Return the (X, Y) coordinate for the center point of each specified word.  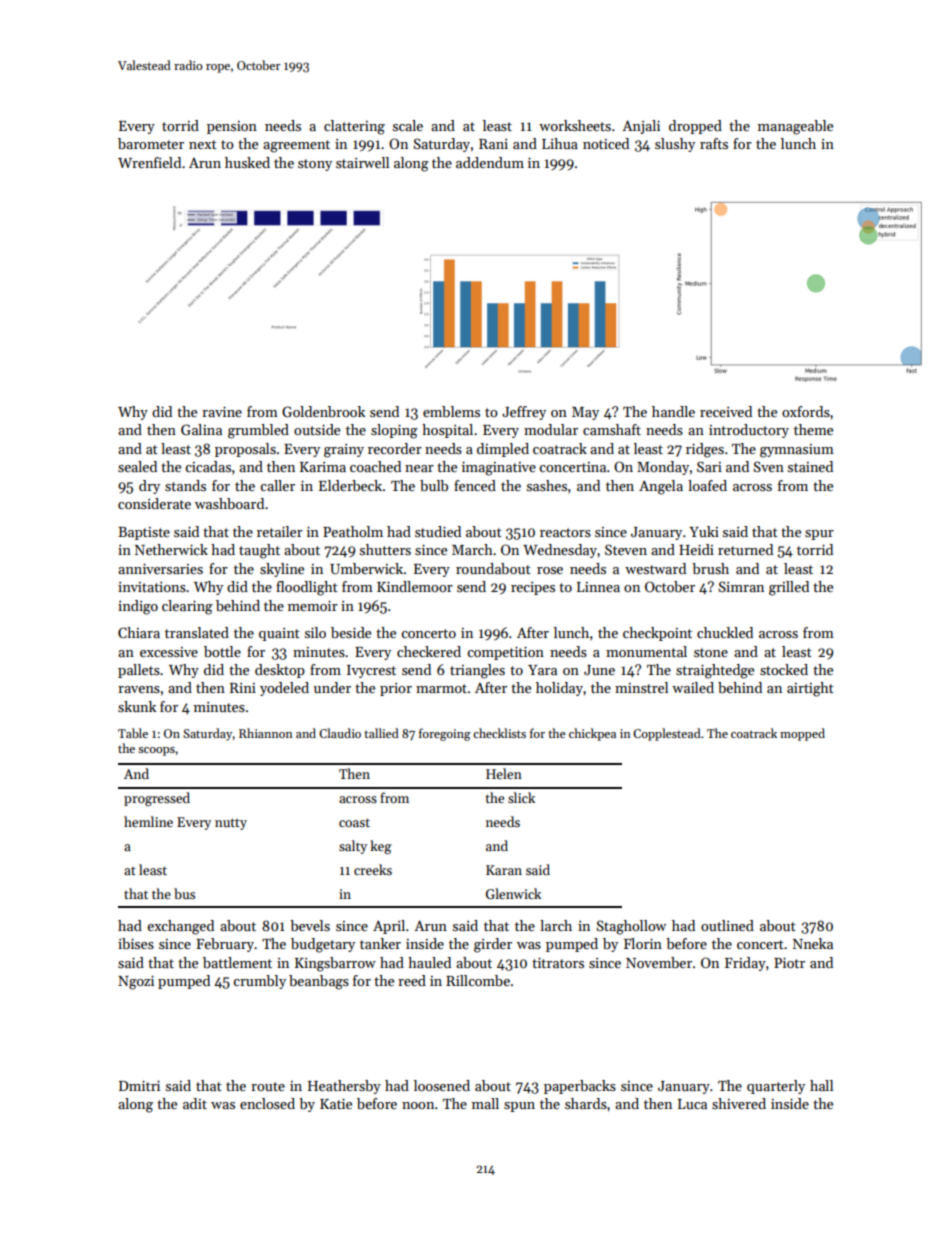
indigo (138, 607)
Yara (542, 670)
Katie (336, 1103)
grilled (789, 588)
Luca (692, 1104)
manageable (795, 127)
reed (412, 980)
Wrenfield (149, 162)
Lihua (560, 143)
